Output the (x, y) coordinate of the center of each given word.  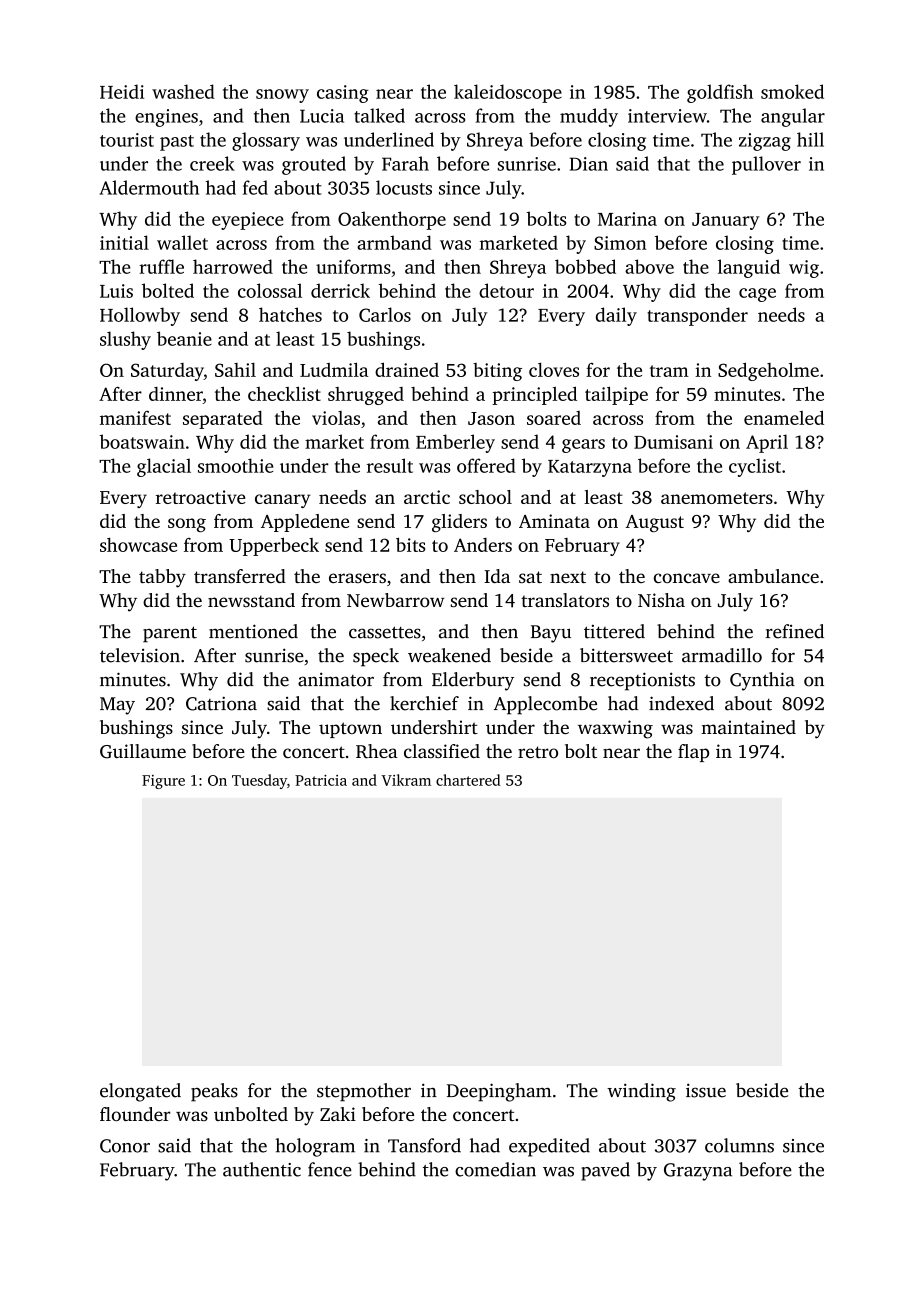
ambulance (773, 576)
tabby (162, 578)
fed (255, 187)
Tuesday (259, 781)
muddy (589, 117)
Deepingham (499, 1092)
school (485, 497)
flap (693, 753)
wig (804, 269)
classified (442, 751)
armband (394, 242)
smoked (792, 91)
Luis (116, 291)
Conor (125, 1146)
